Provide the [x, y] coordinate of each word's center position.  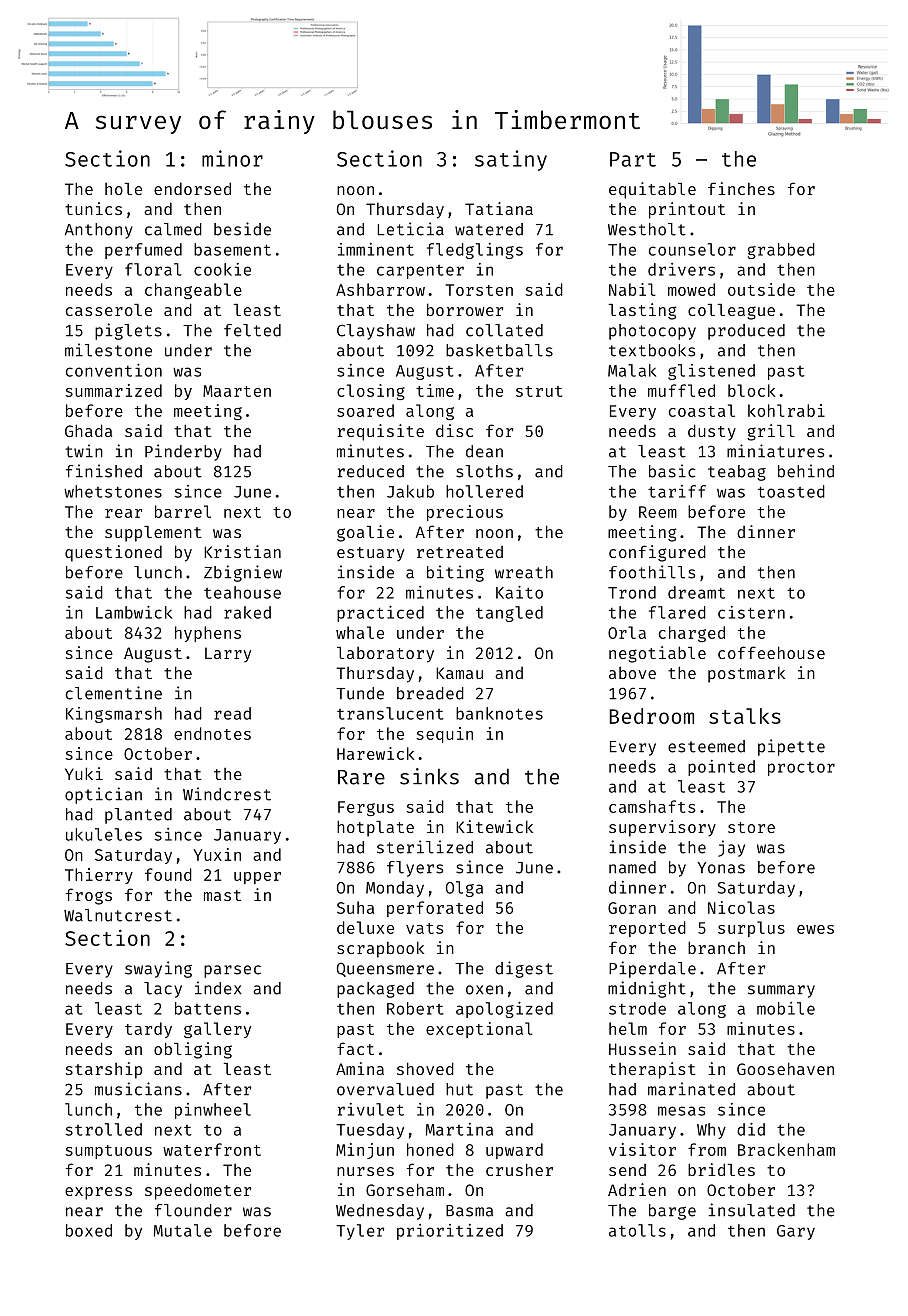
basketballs [499, 350]
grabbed [781, 251]
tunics [93, 208]
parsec [232, 971]
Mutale [183, 1230]
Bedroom [651, 716]
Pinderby [183, 452]
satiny [511, 160]
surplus [751, 929]
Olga [464, 889]
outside [761, 289]
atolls [637, 1230]
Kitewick [494, 826]
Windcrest [227, 794]
